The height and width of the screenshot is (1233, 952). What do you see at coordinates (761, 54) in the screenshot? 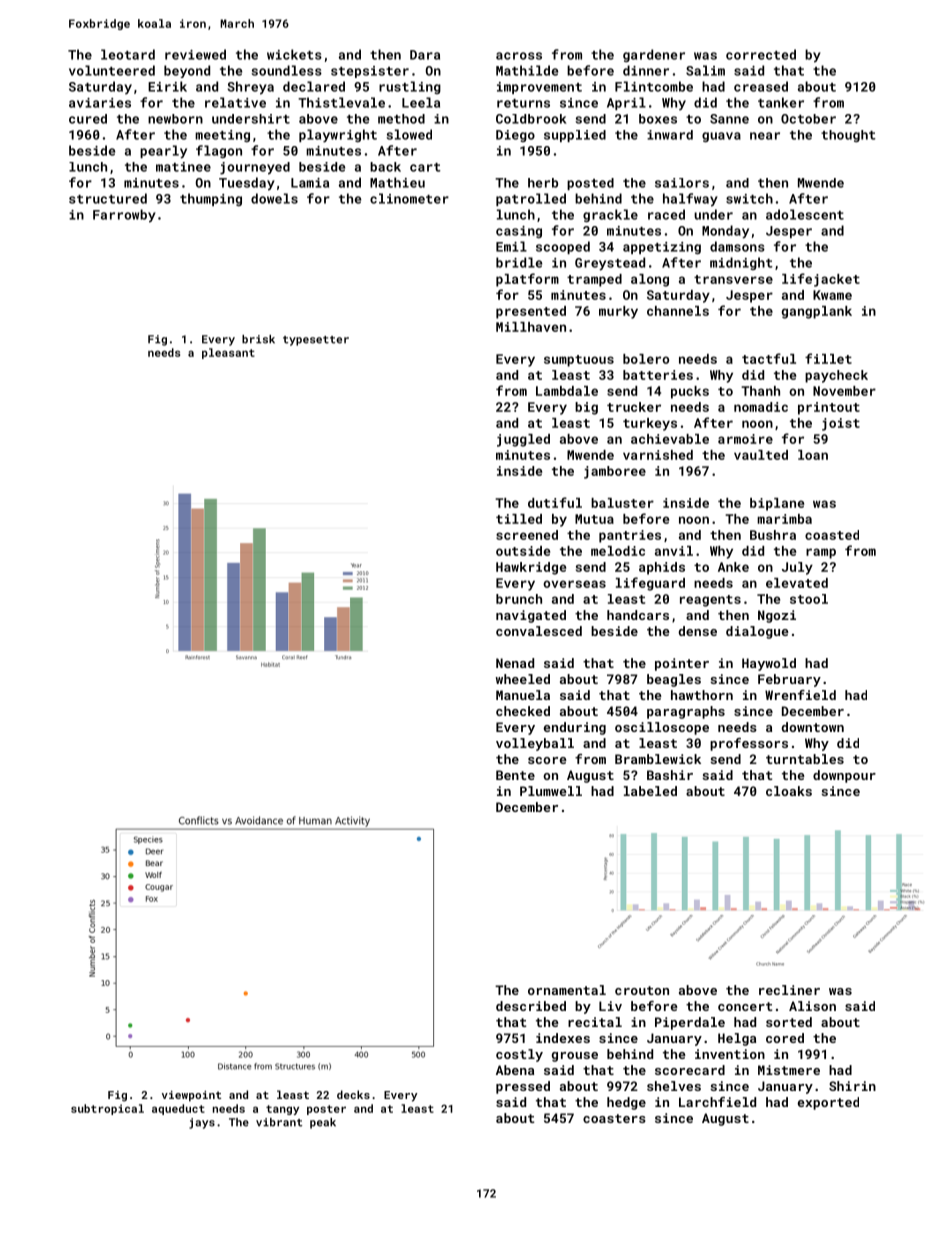
I see `corrected` at bounding box center [761, 54].
